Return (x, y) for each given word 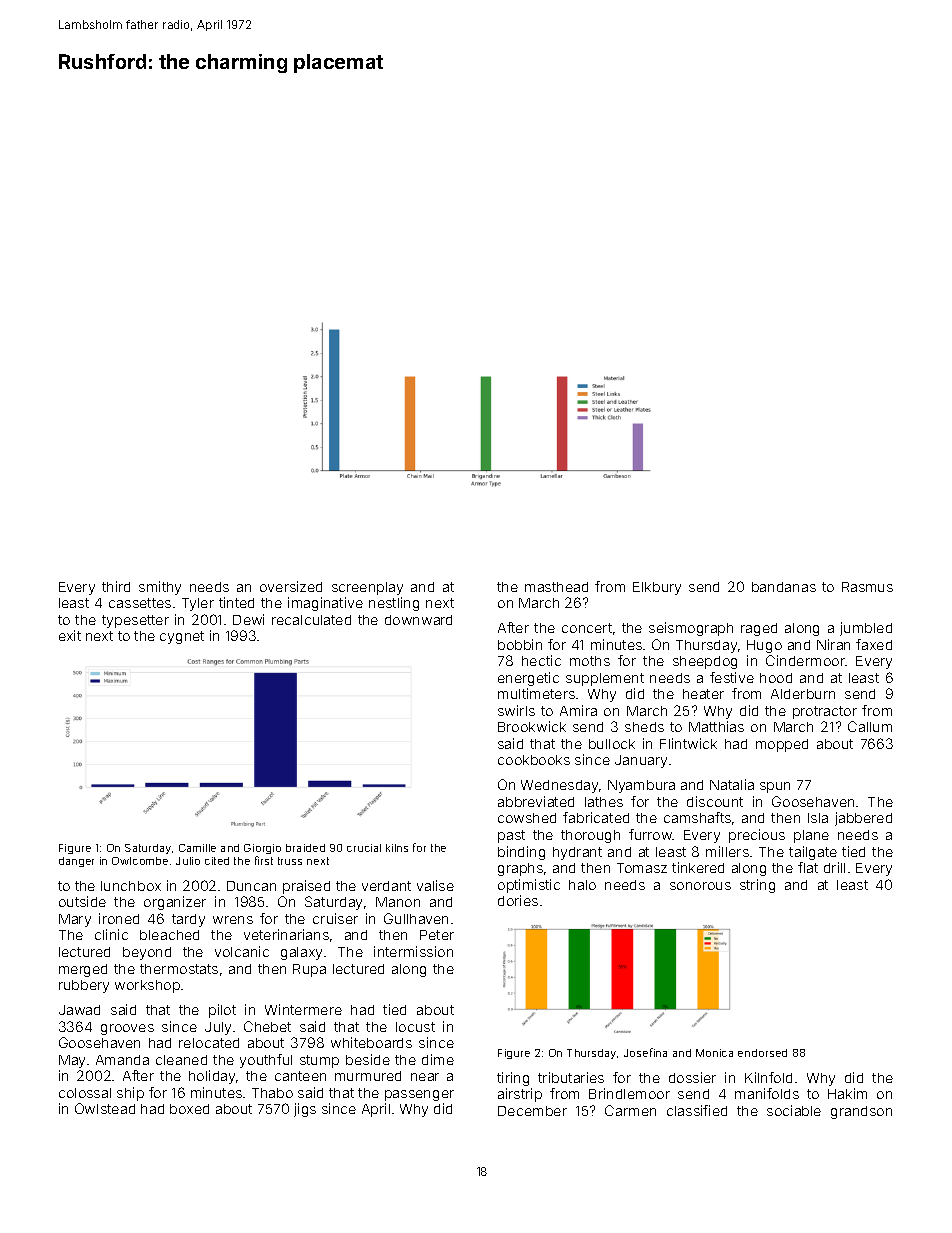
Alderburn (803, 694)
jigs (305, 1110)
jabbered (863, 819)
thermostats (179, 969)
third (116, 586)
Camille (197, 848)
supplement (605, 679)
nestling (394, 604)
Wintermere (303, 1009)
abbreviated (536, 801)
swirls (516, 710)
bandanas (784, 587)
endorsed (762, 1053)
